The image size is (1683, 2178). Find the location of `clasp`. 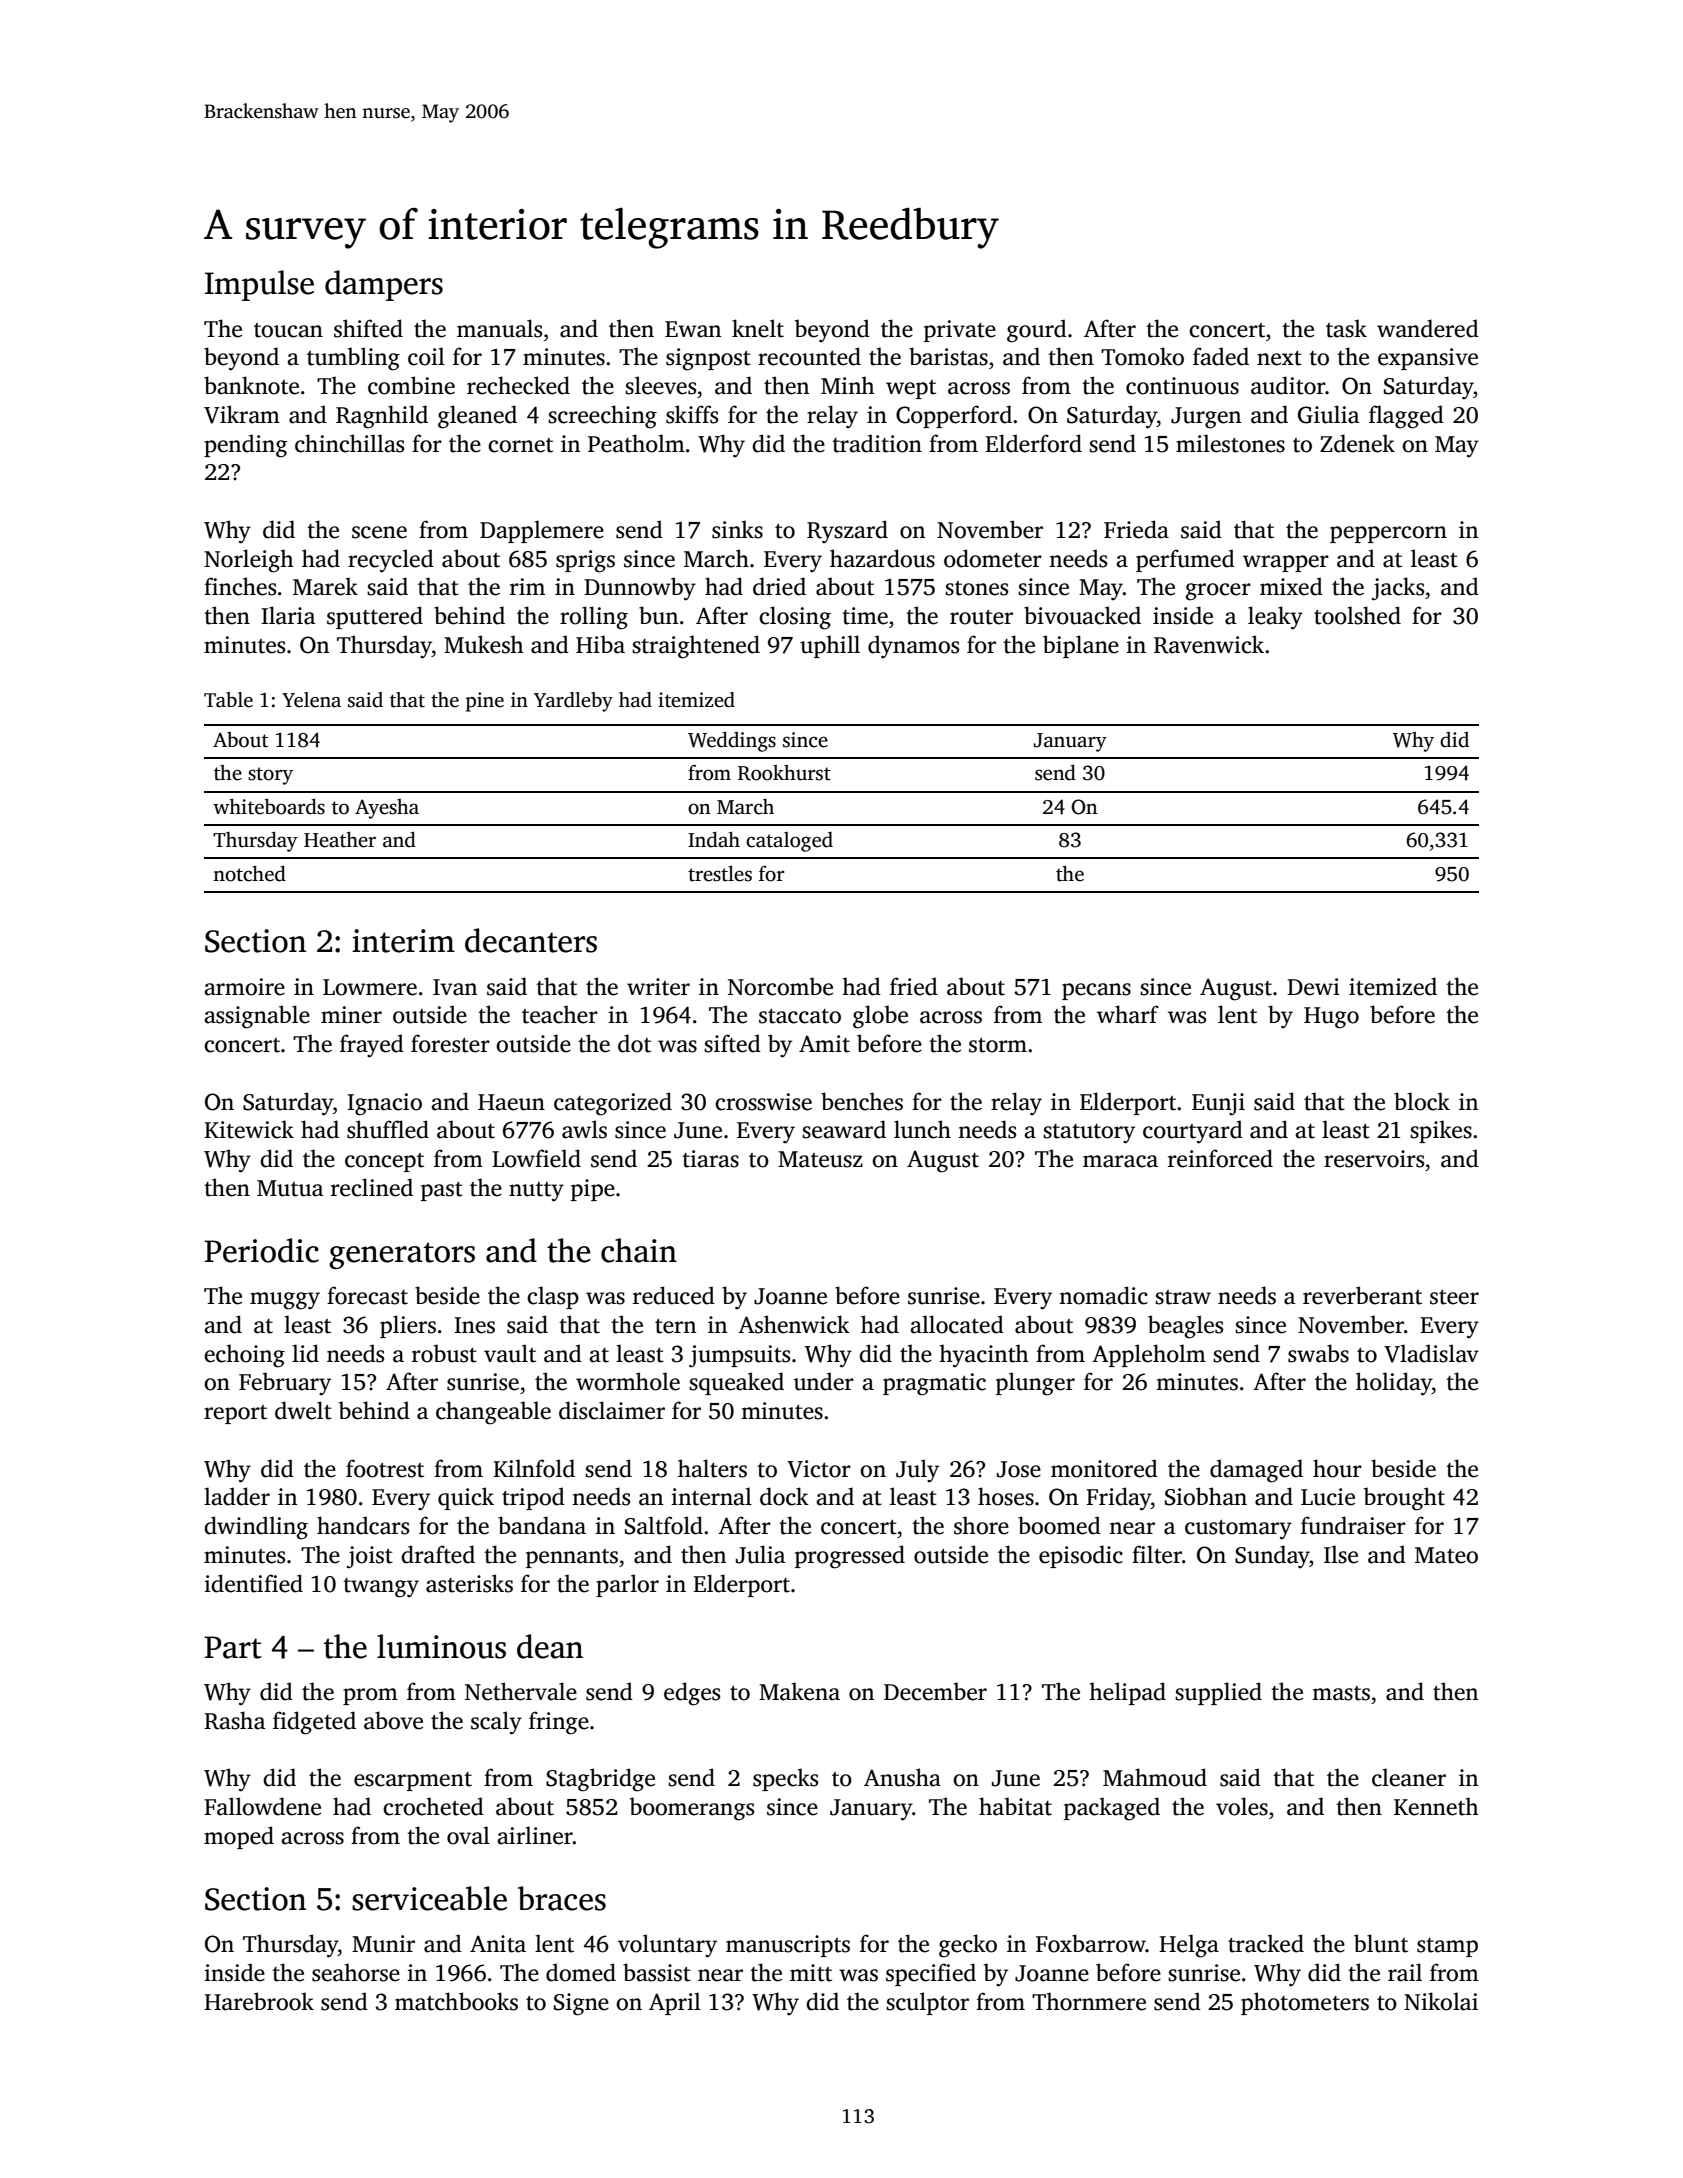

clasp is located at coordinates (553, 1297).
